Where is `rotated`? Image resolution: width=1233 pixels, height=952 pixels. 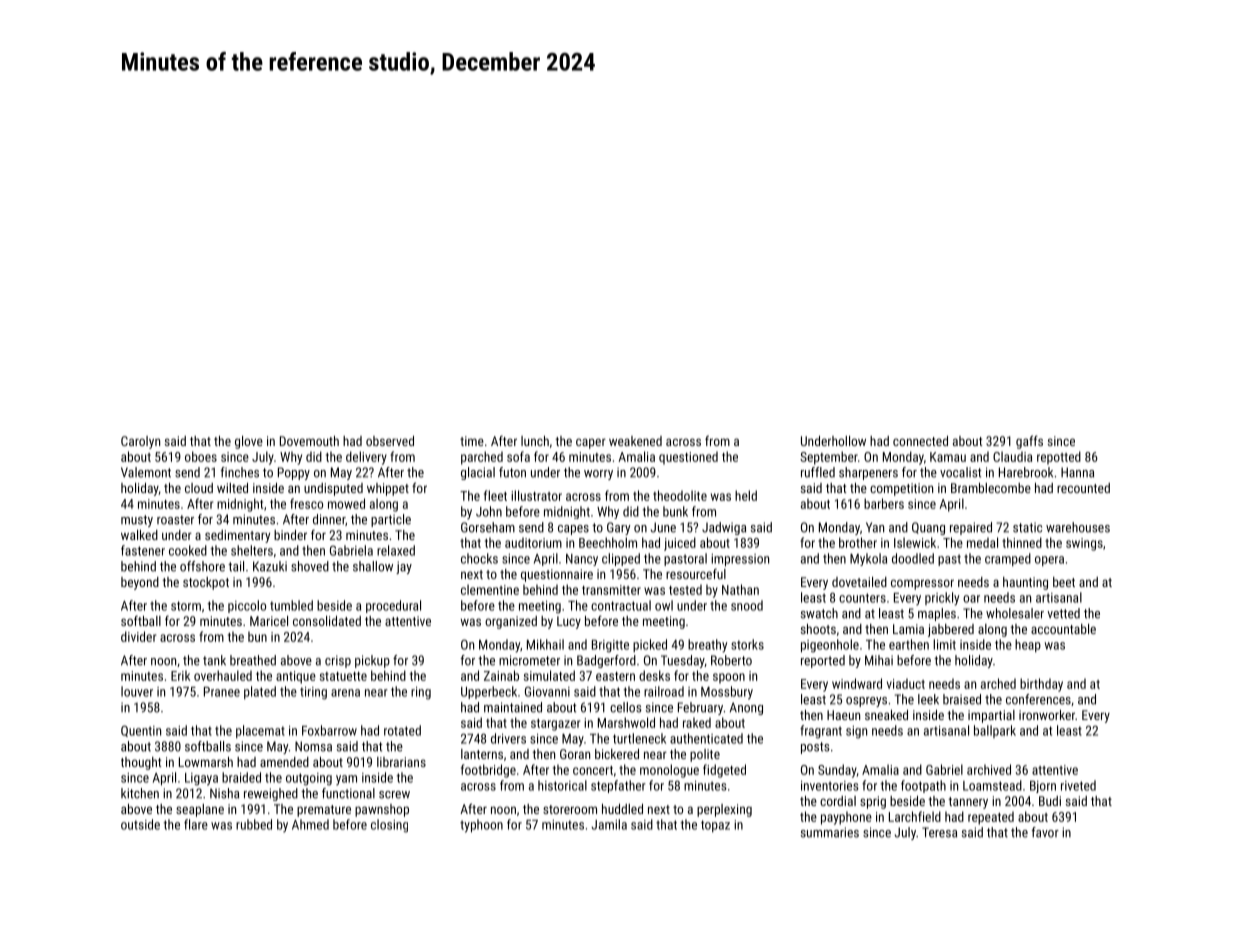 rotated is located at coordinates (402, 730).
